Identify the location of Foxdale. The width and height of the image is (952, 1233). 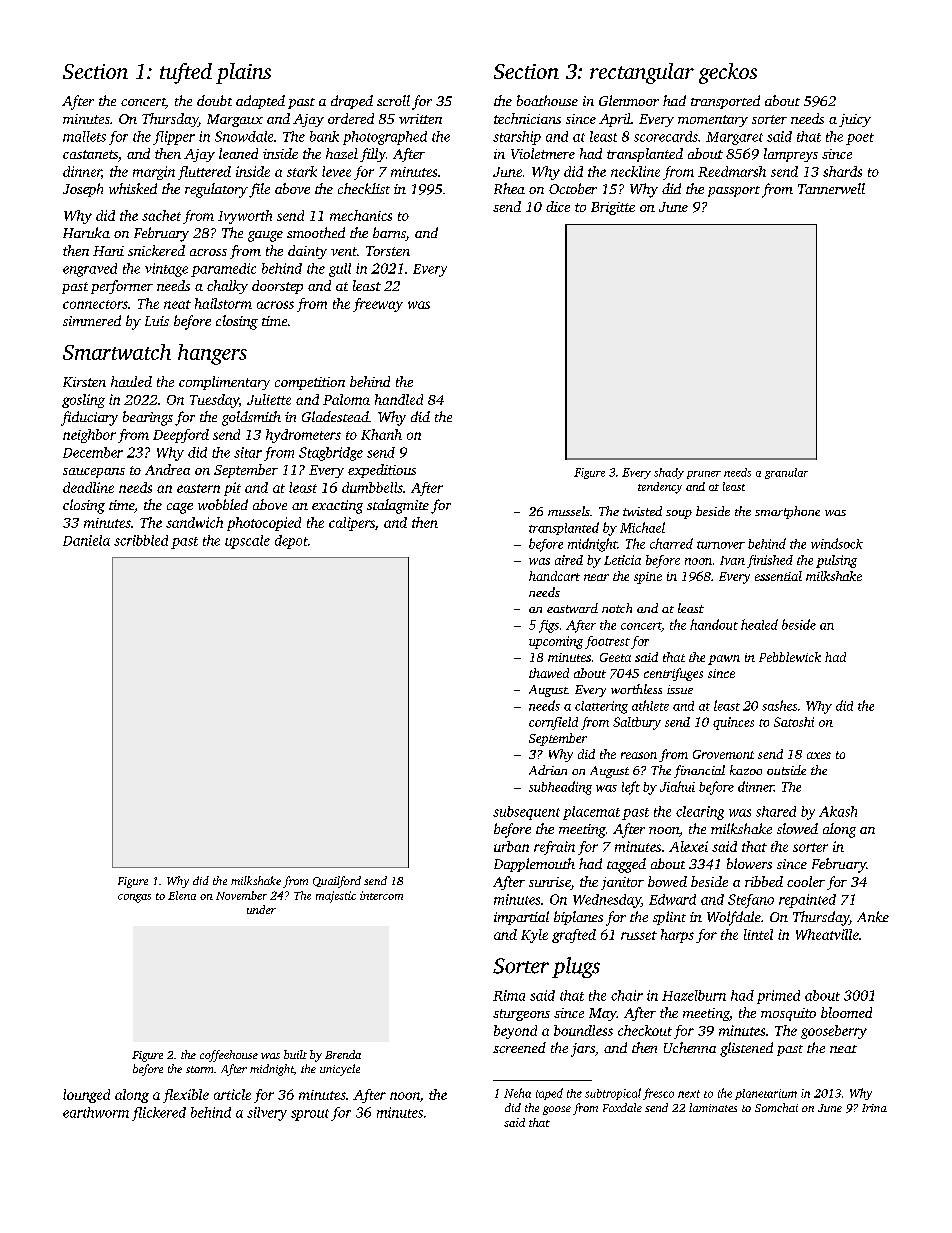
(622, 1107).
